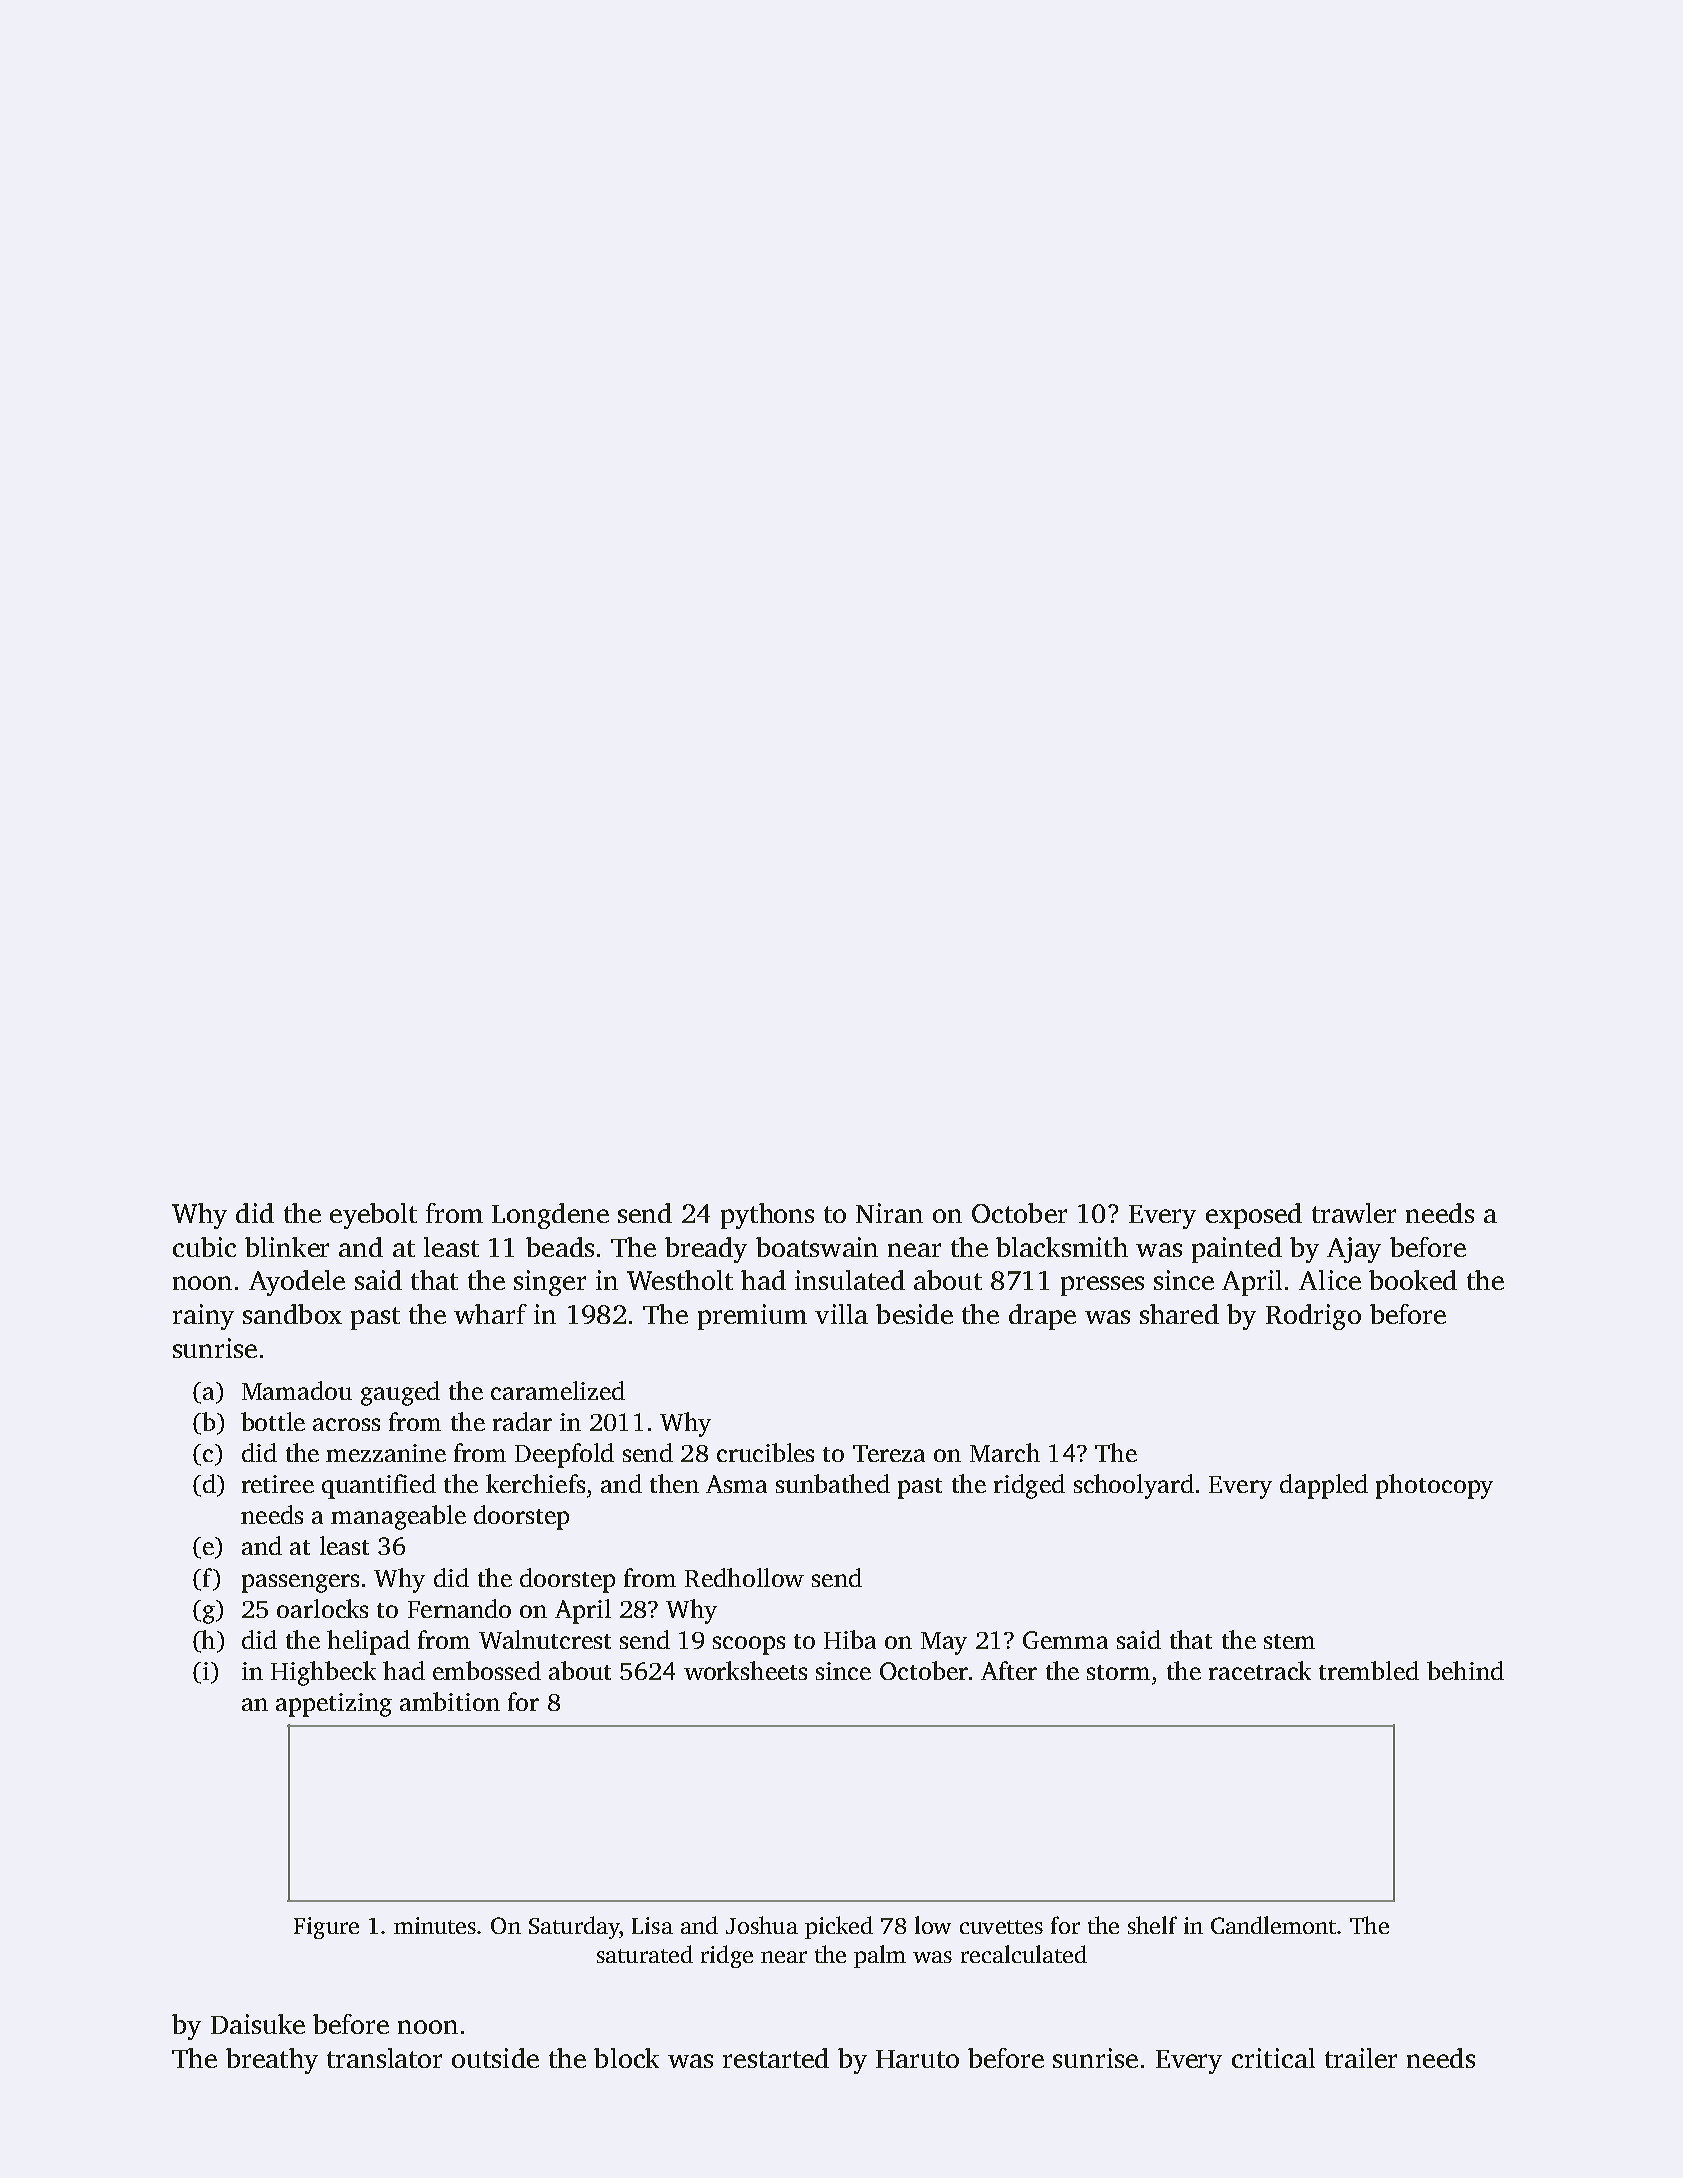  Describe the element at coordinates (373, 1216) in the page. I see `eyebolt` at that location.
